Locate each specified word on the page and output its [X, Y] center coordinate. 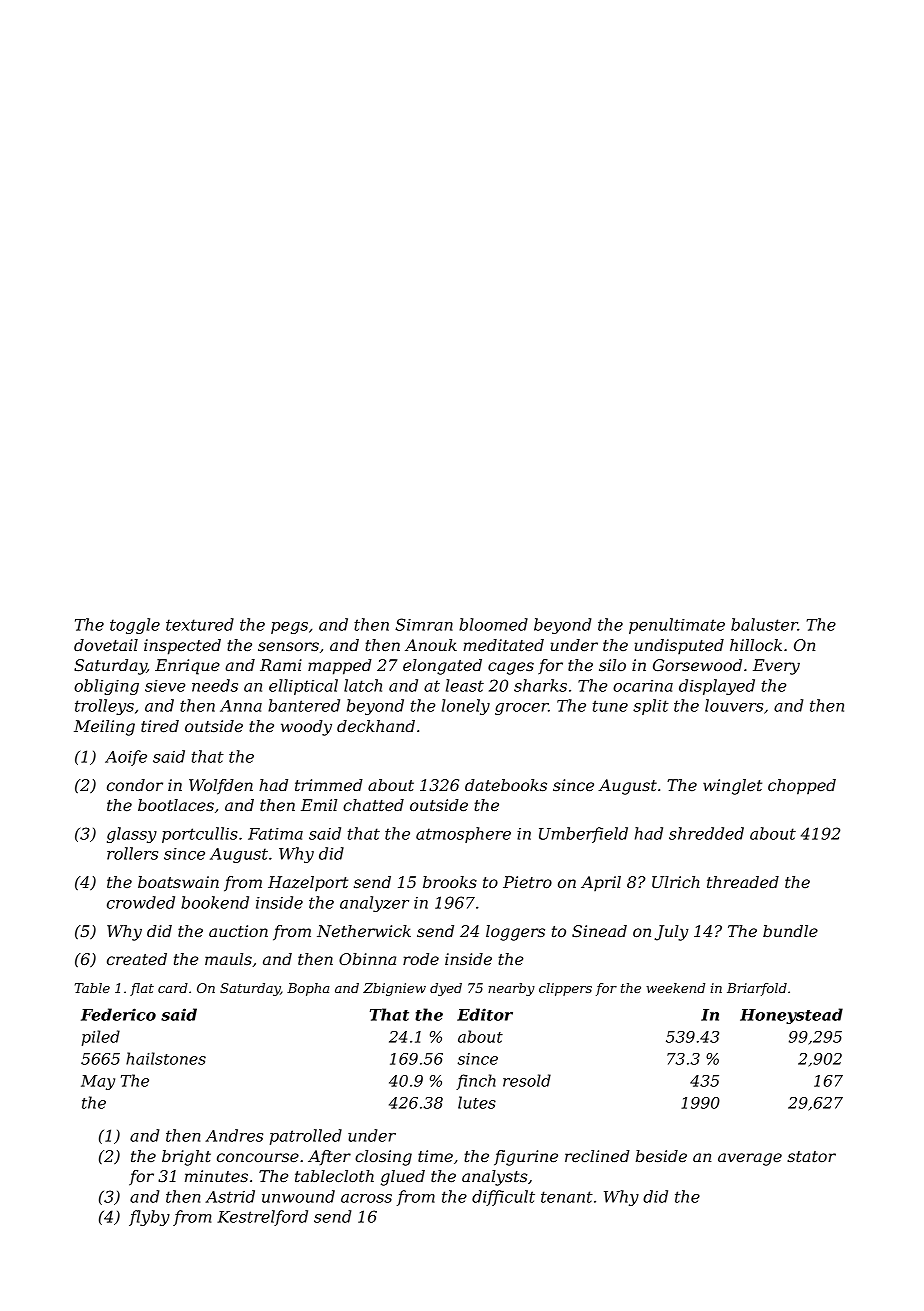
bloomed [493, 624]
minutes [216, 1176]
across [366, 1198]
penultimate [677, 626]
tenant [567, 1197]
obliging [106, 687]
